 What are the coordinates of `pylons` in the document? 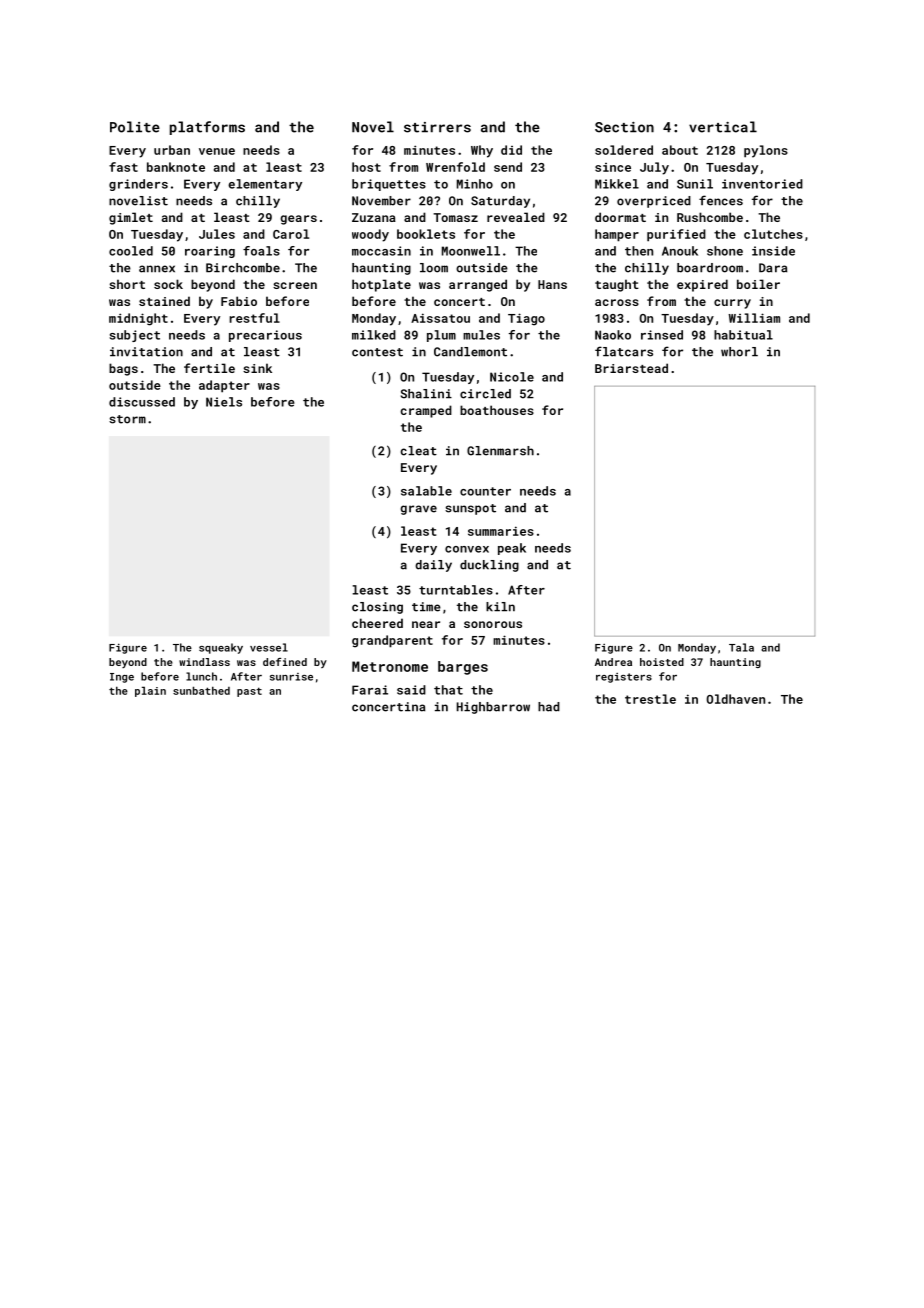 It's located at (766, 151).
